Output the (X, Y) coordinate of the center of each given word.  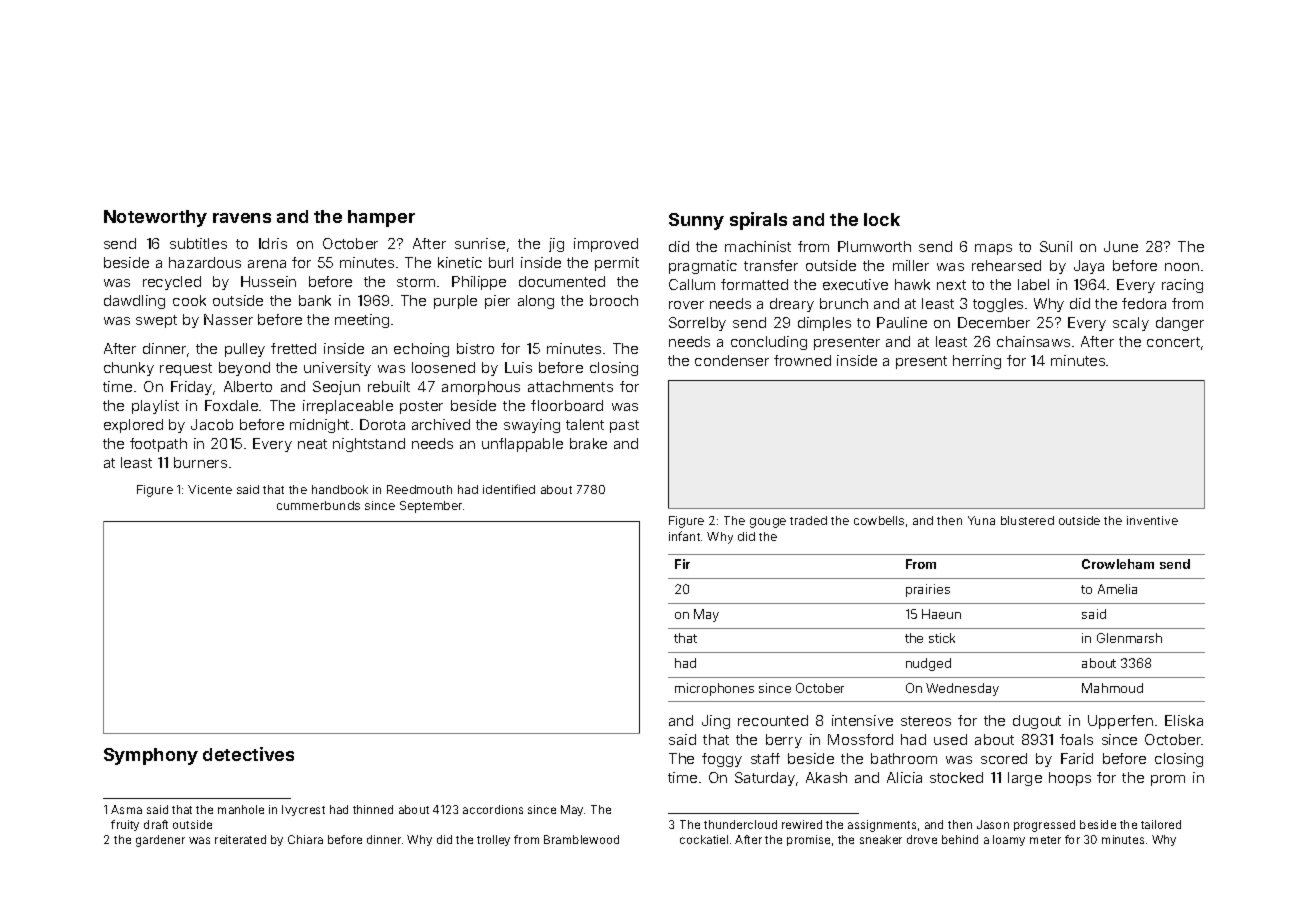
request (186, 369)
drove (922, 839)
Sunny (696, 221)
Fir (682, 564)
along (536, 302)
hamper (381, 218)
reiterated (240, 839)
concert (1173, 342)
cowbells (879, 520)
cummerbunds (318, 505)
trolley (493, 840)
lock (882, 219)
